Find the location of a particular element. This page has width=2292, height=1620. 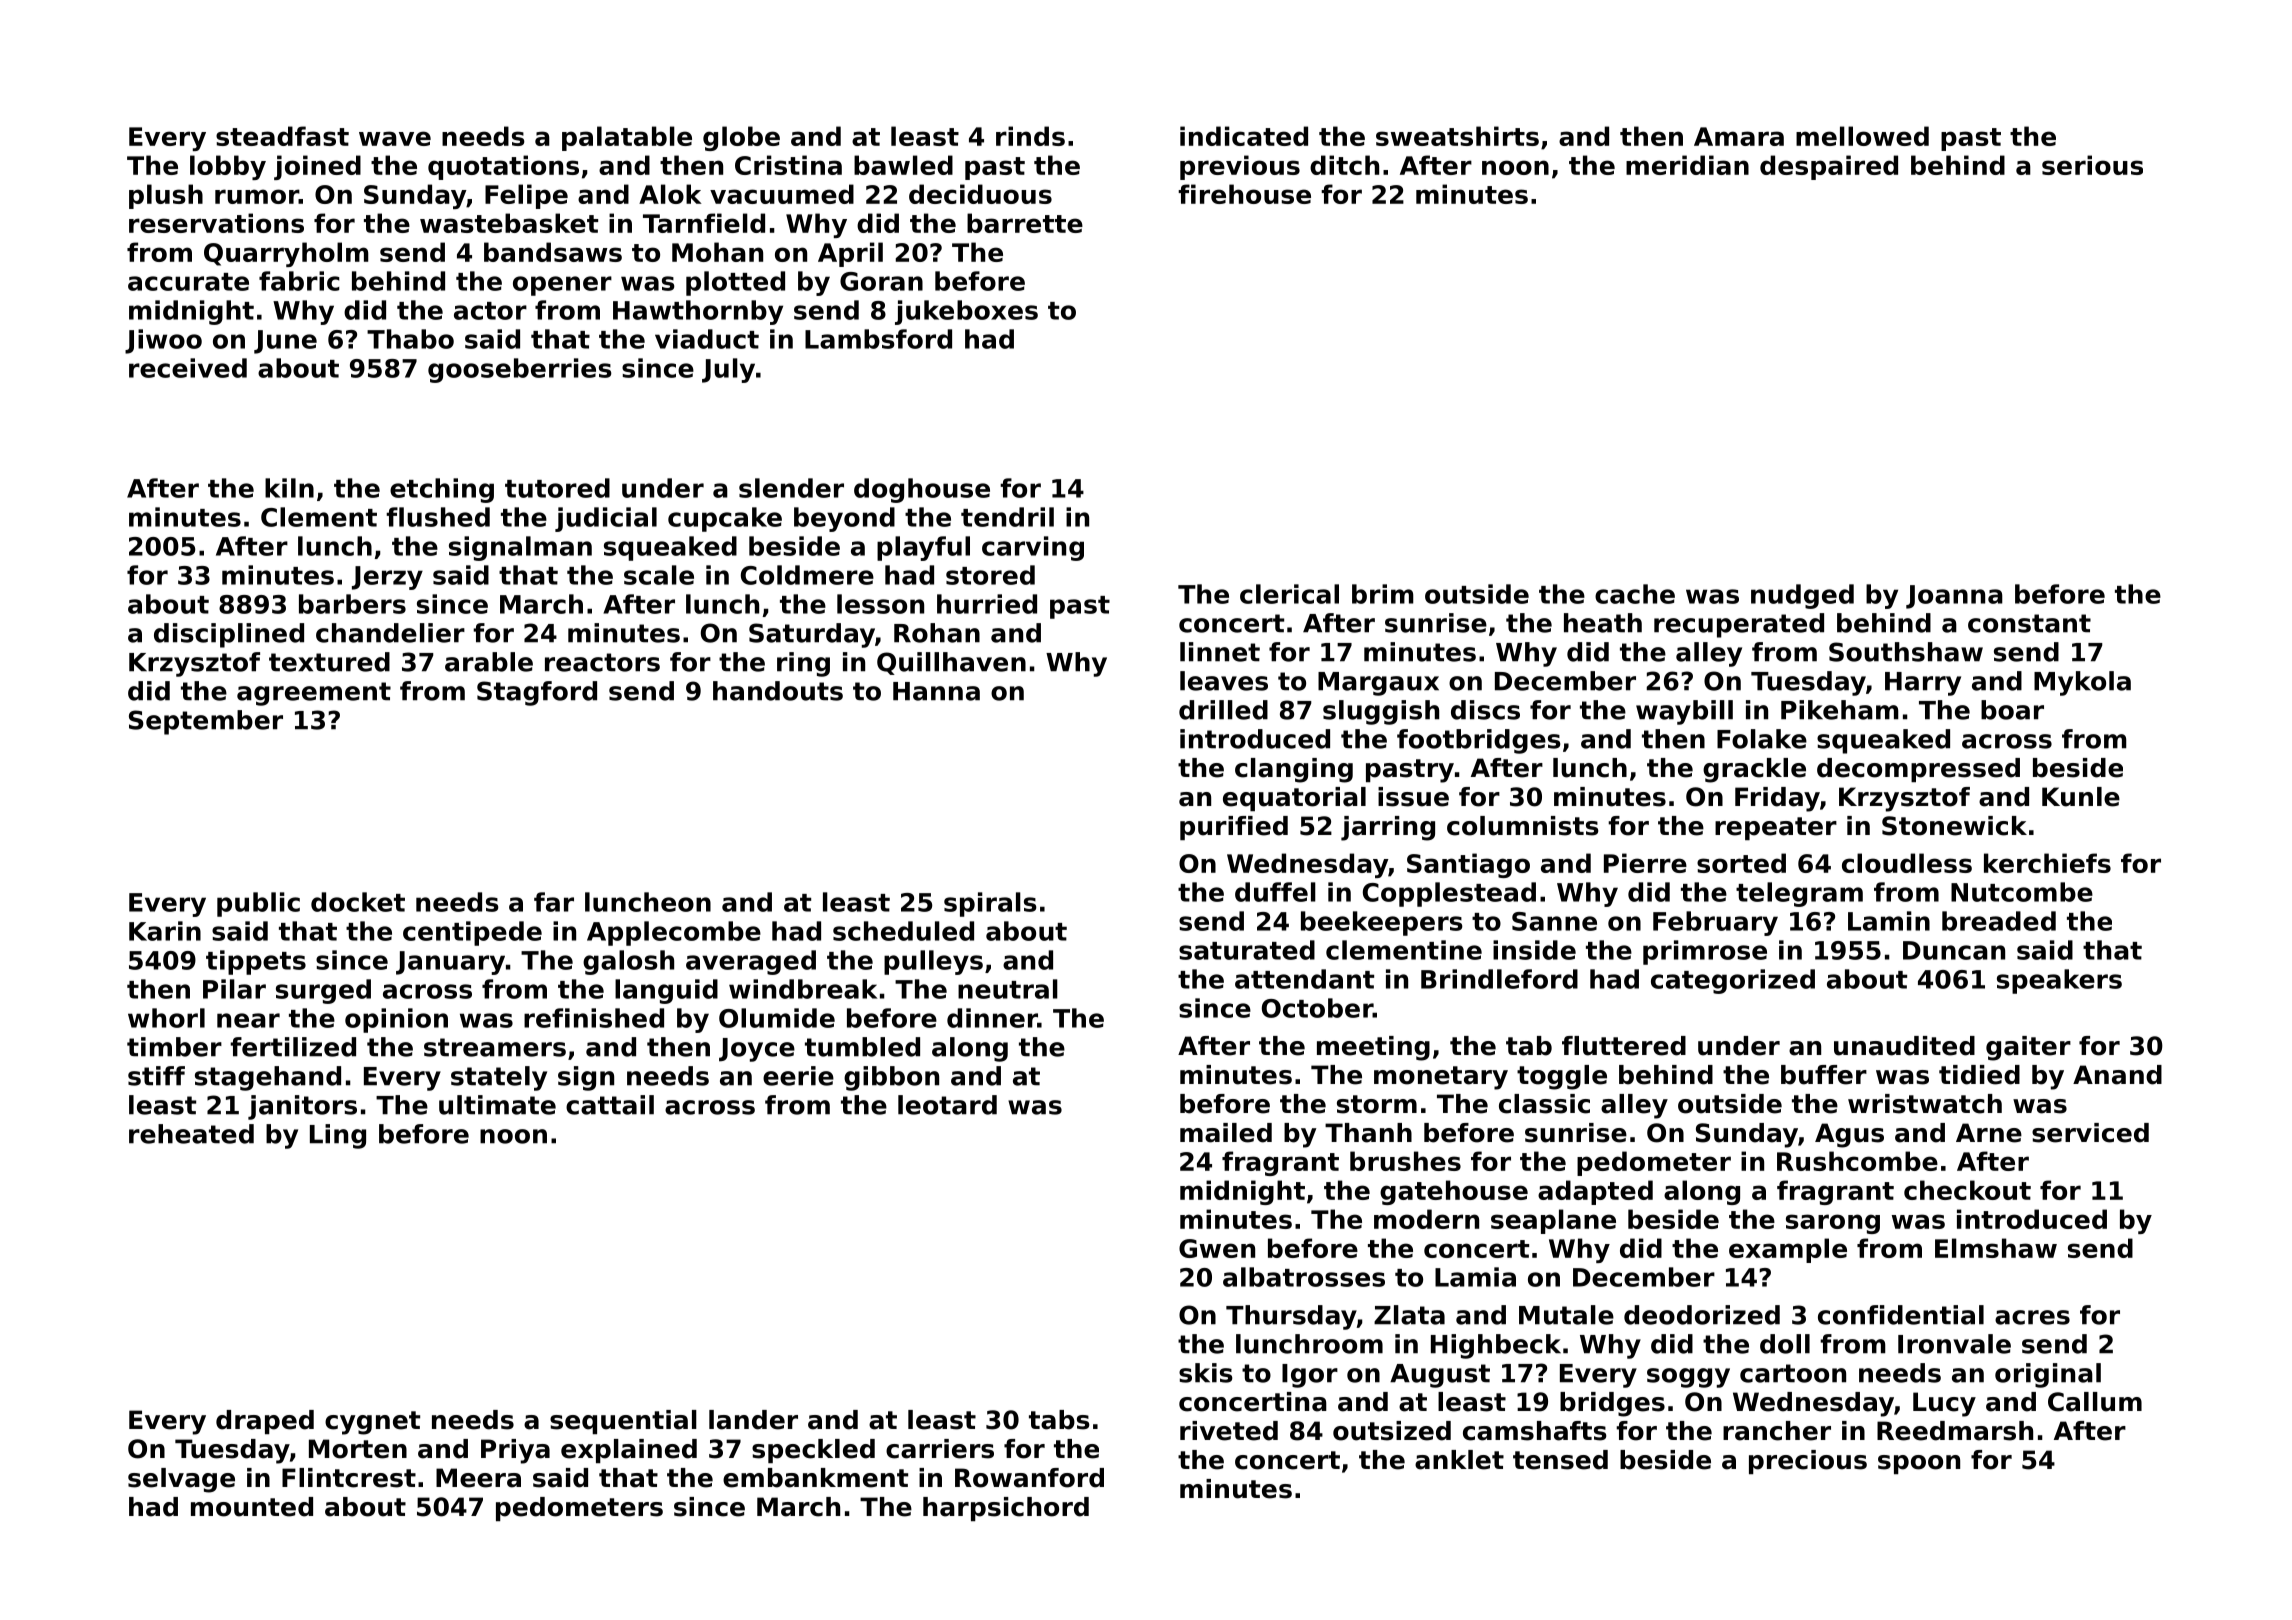

globe is located at coordinates (741, 138).
